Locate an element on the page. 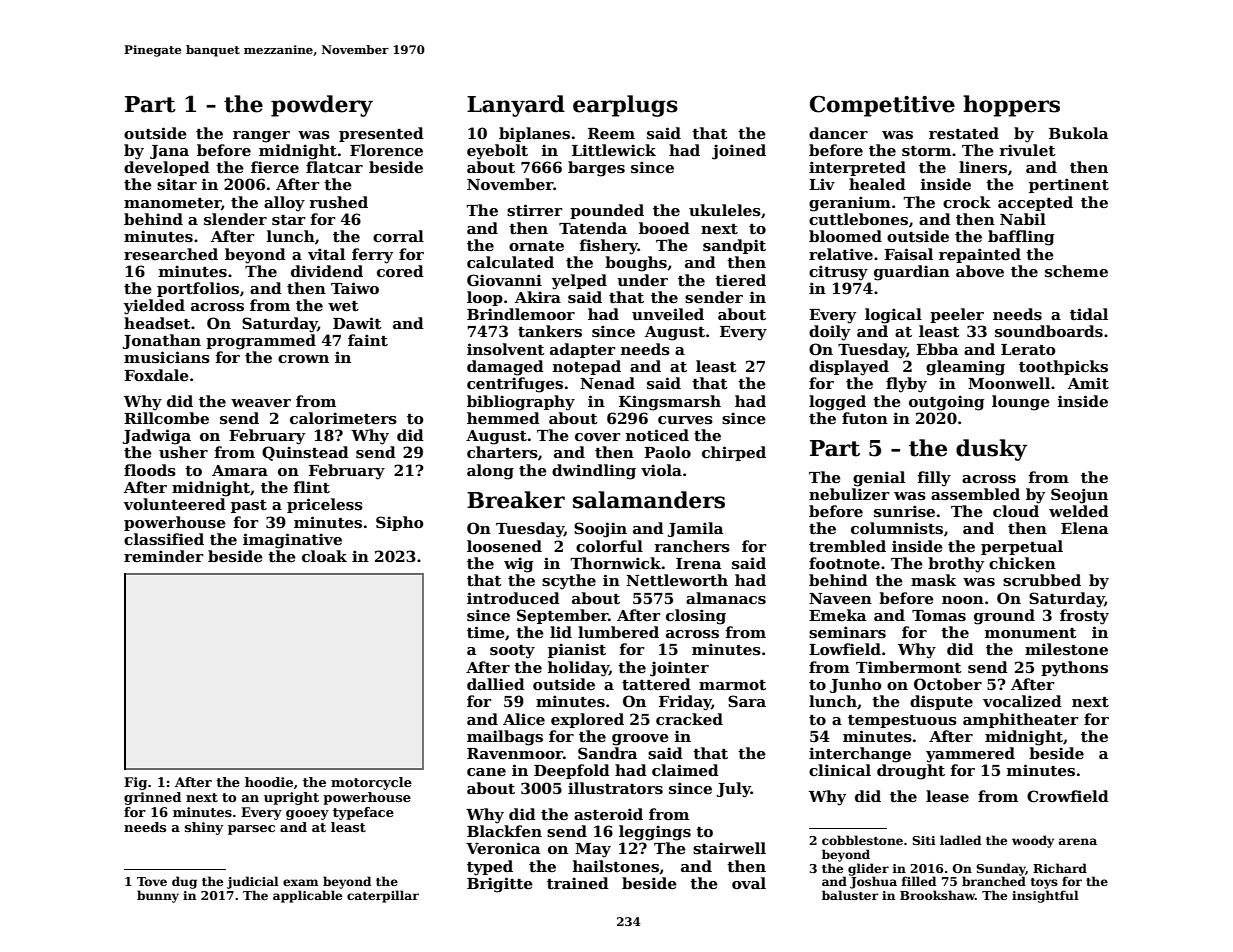 The height and width of the image is (952, 1233). insightful is located at coordinates (1045, 896).
